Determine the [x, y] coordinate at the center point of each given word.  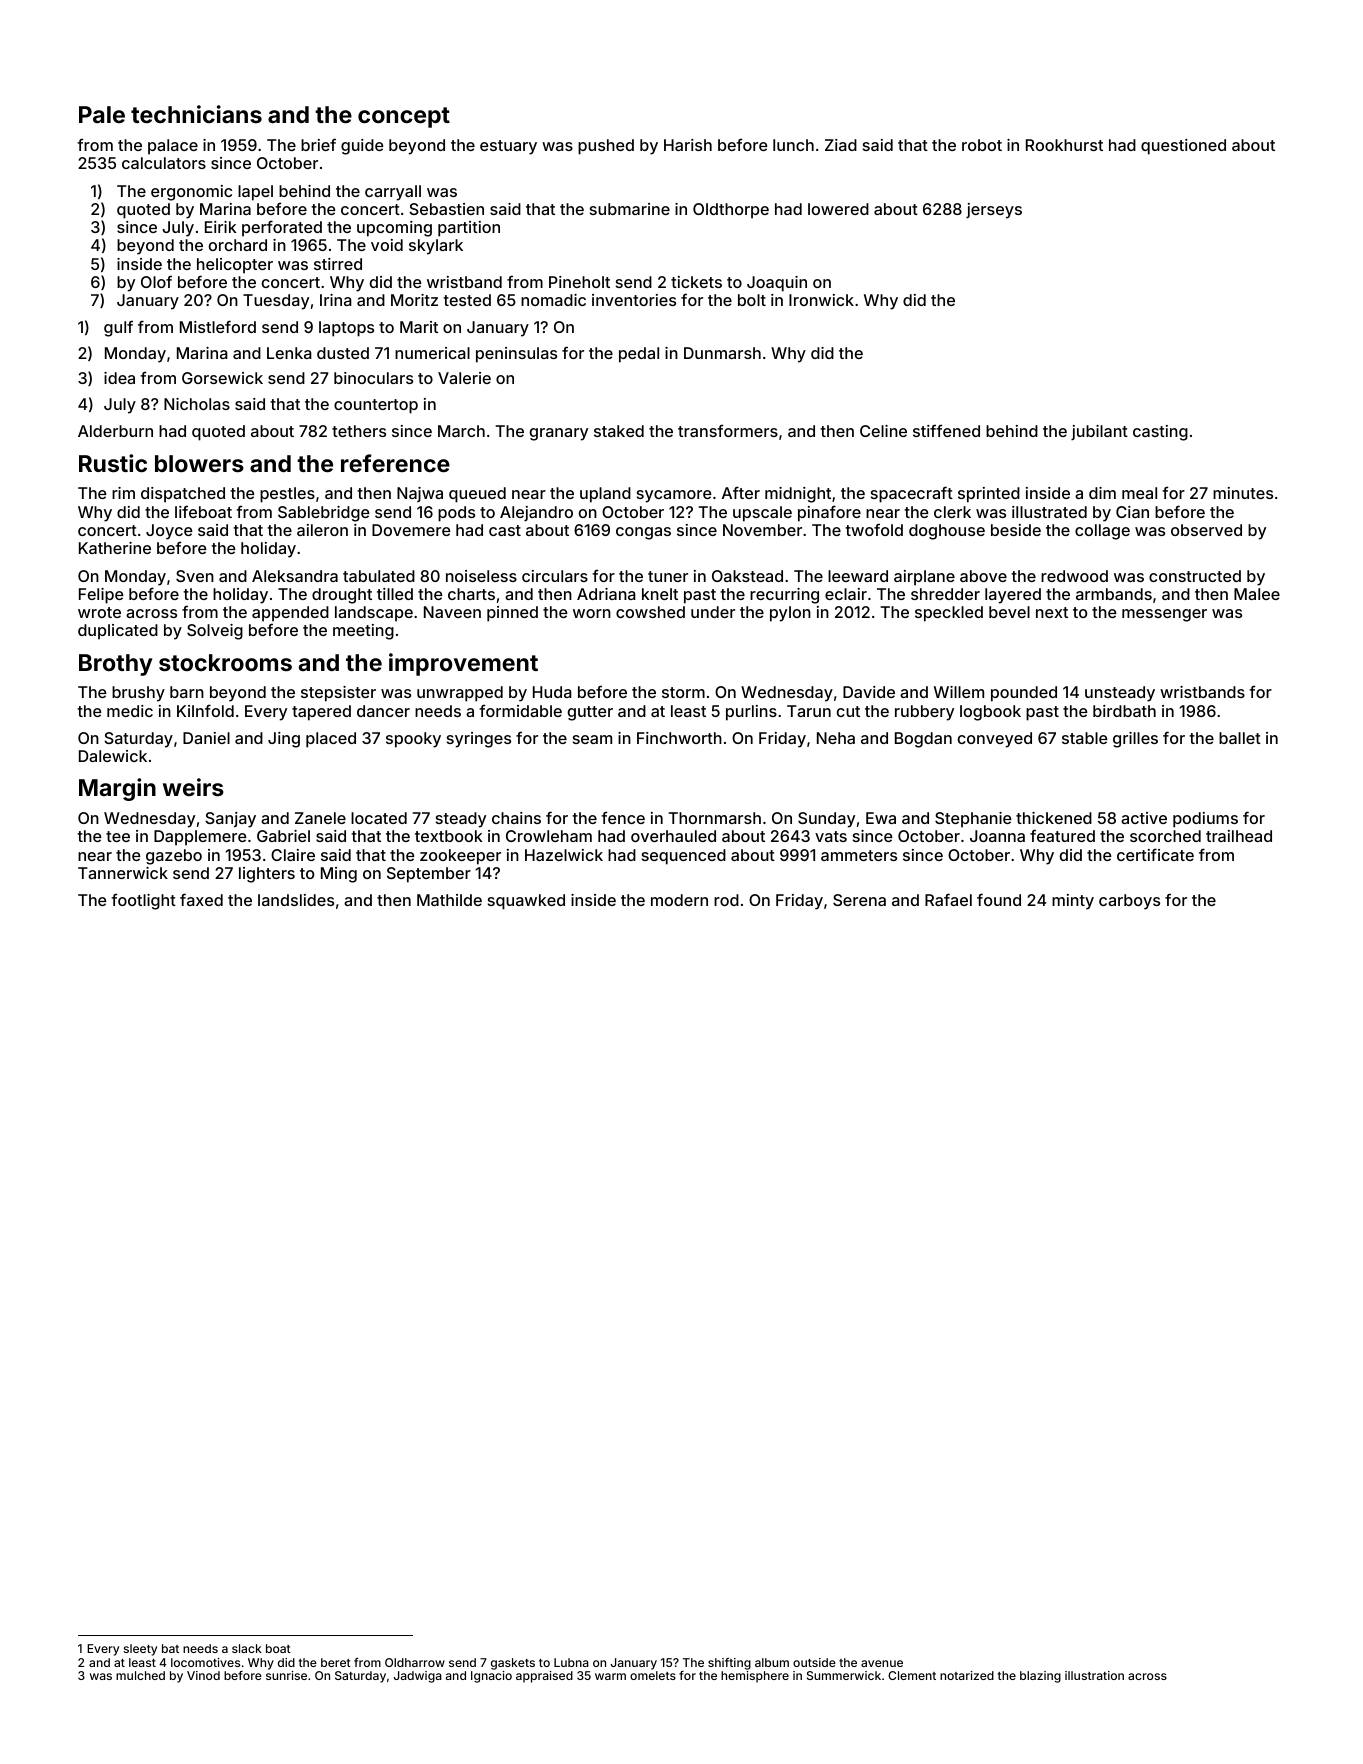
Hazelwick [564, 855]
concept [404, 117]
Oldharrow [415, 1662]
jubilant [1099, 432]
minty [1073, 902]
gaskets [513, 1664]
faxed [201, 899]
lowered [838, 209]
